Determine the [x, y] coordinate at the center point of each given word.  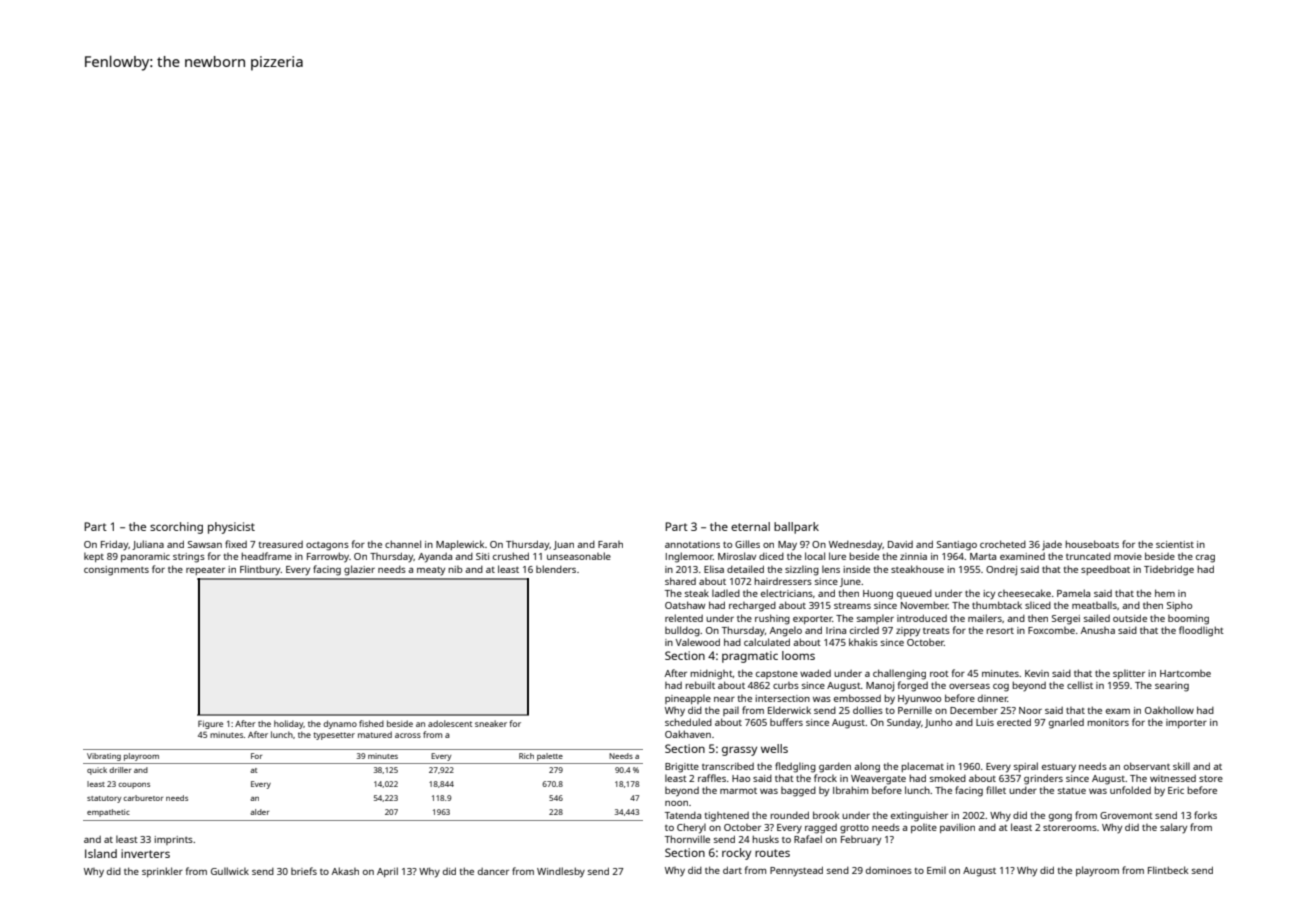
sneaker [491, 723]
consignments [116, 571]
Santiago [957, 546]
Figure [210, 724]
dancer [493, 871]
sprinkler [162, 872]
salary [1173, 828]
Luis [985, 722]
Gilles [747, 544]
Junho [938, 723]
